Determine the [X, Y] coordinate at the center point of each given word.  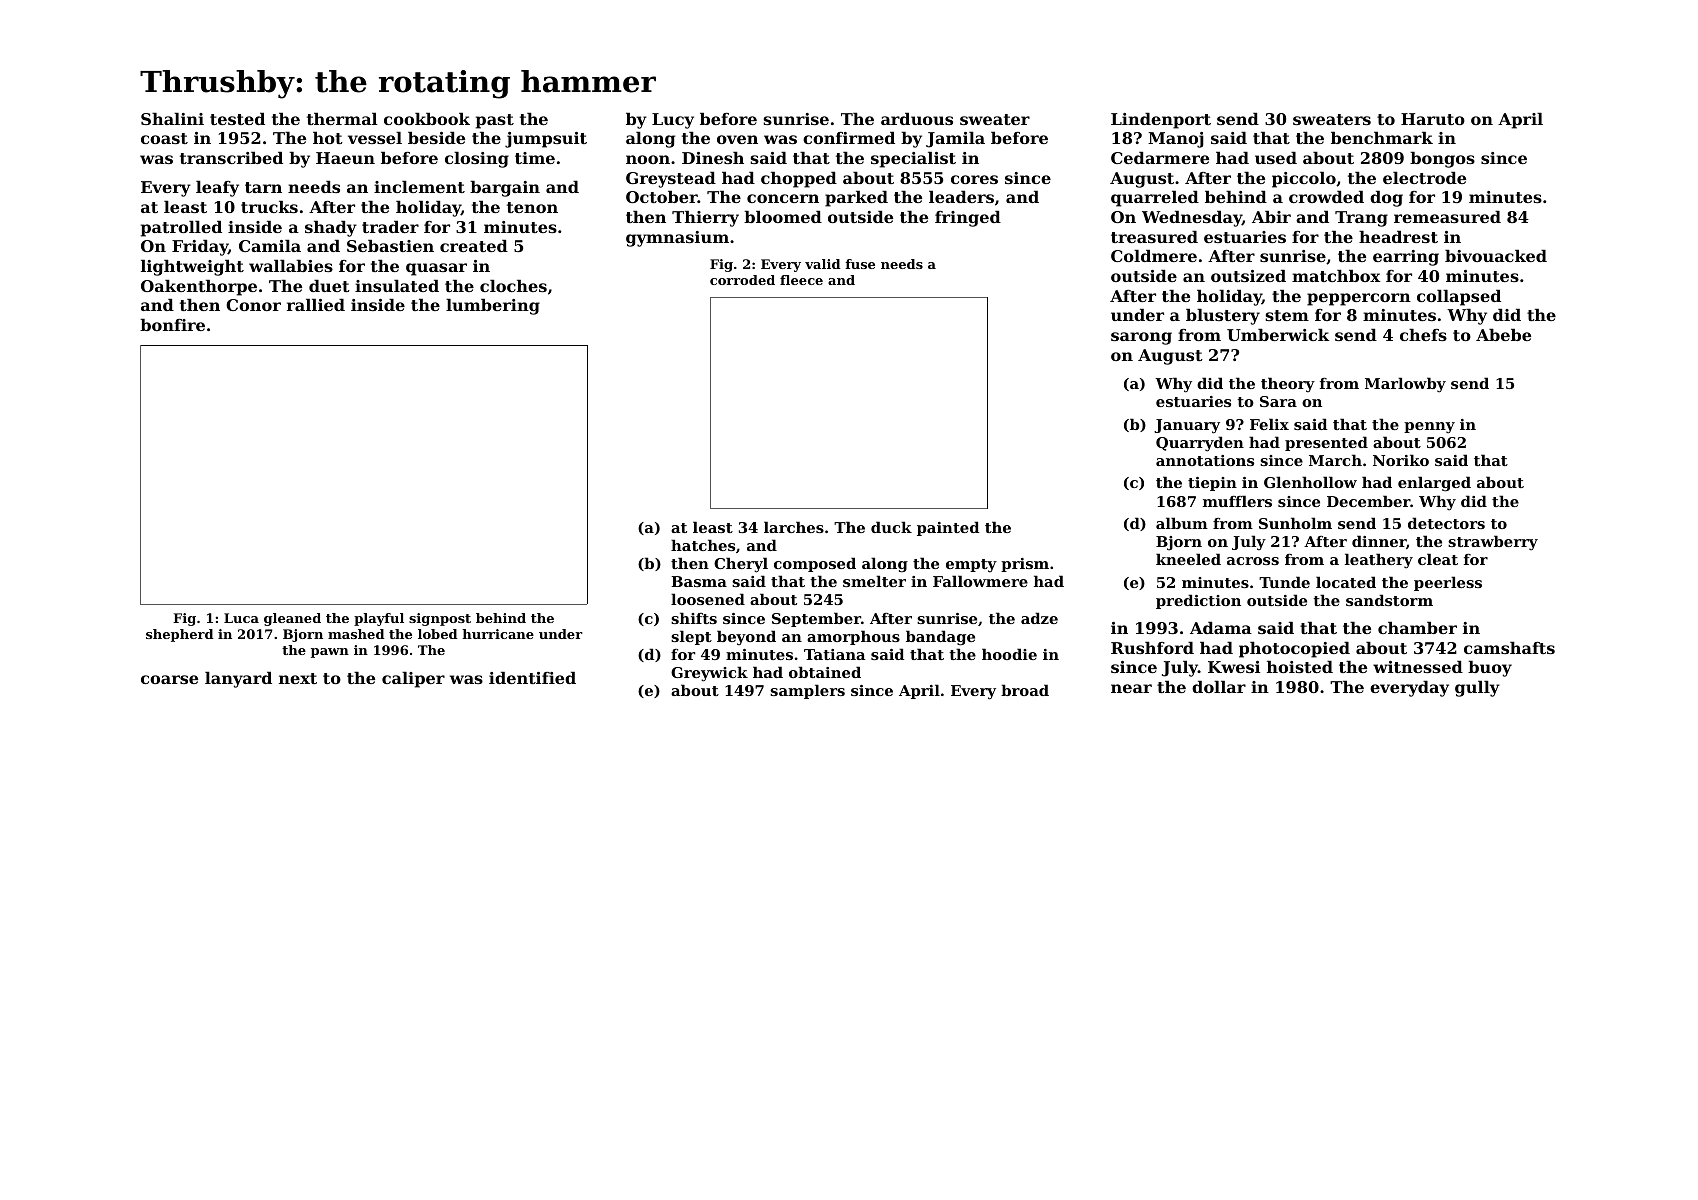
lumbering [493, 306]
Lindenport [1161, 120]
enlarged [1434, 484]
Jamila [955, 139]
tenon [532, 207]
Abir [1271, 216]
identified [532, 677]
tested [237, 118]
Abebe [1503, 334]
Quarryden [1200, 444]
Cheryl [741, 565]
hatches [703, 545]
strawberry [1493, 543]
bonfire [172, 324]
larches [794, 527]
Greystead [671, 179]
